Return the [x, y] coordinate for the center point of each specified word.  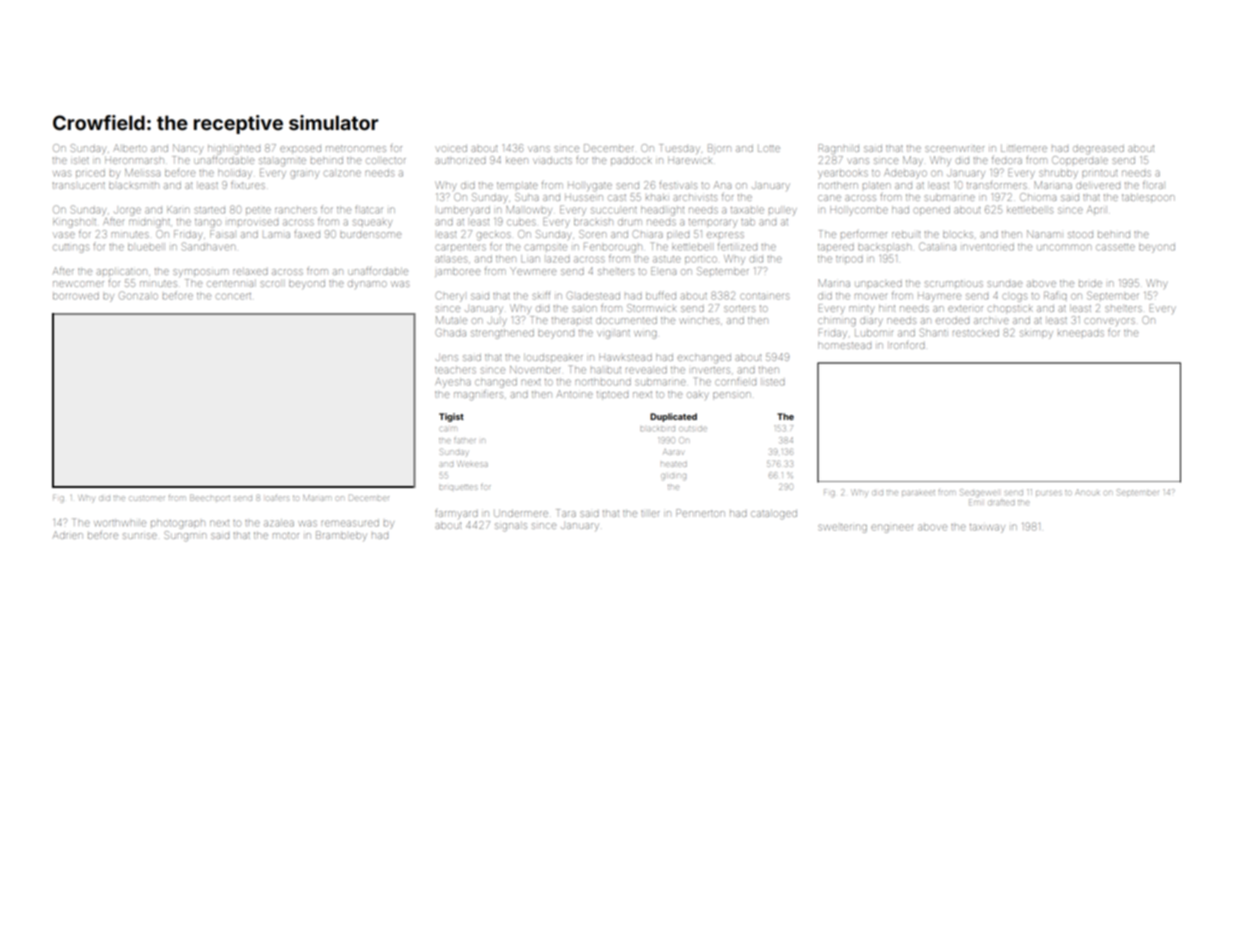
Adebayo [905, 174]
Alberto [130, 148]
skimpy [1036, 334]
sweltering [842, 528]
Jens [447, 358]
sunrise [140, 536]
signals [511, 527]
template [517, 185]
